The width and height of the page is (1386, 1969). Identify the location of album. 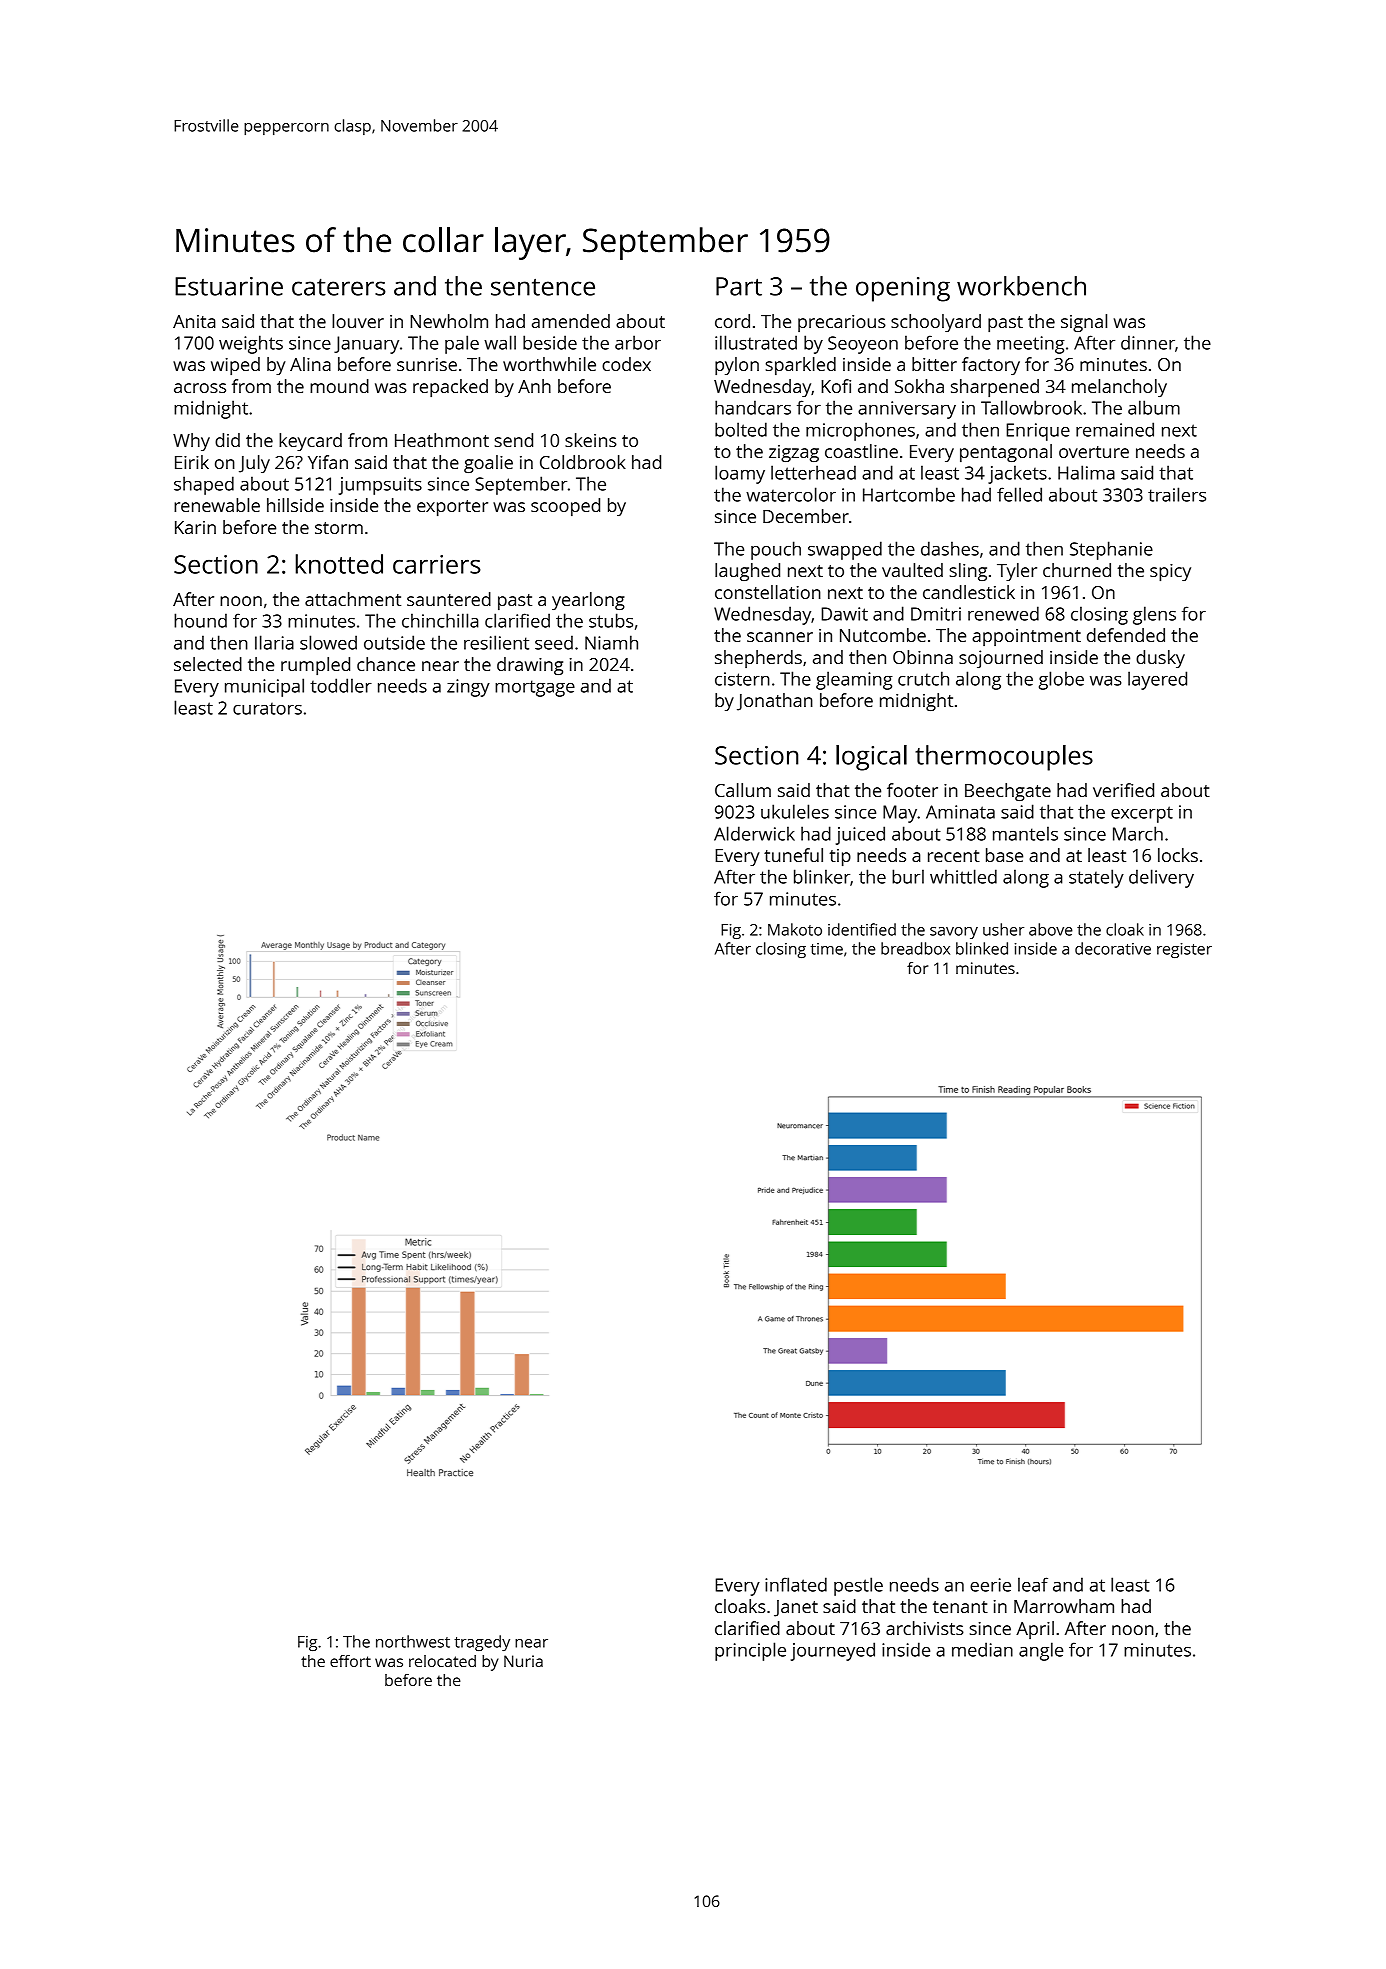
(1154, 407).
